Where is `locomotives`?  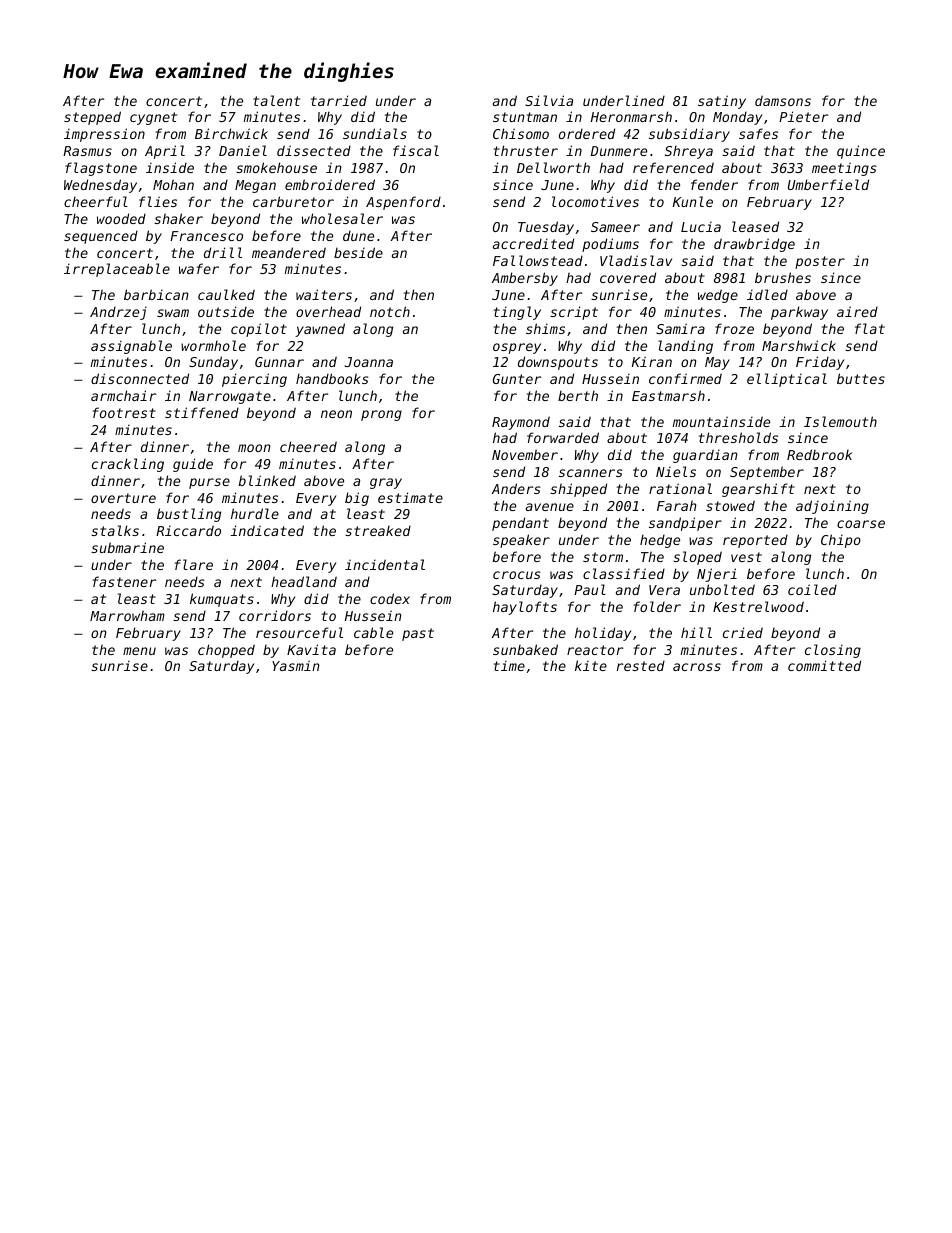
locomotives is located at coordinates (595, 201).
